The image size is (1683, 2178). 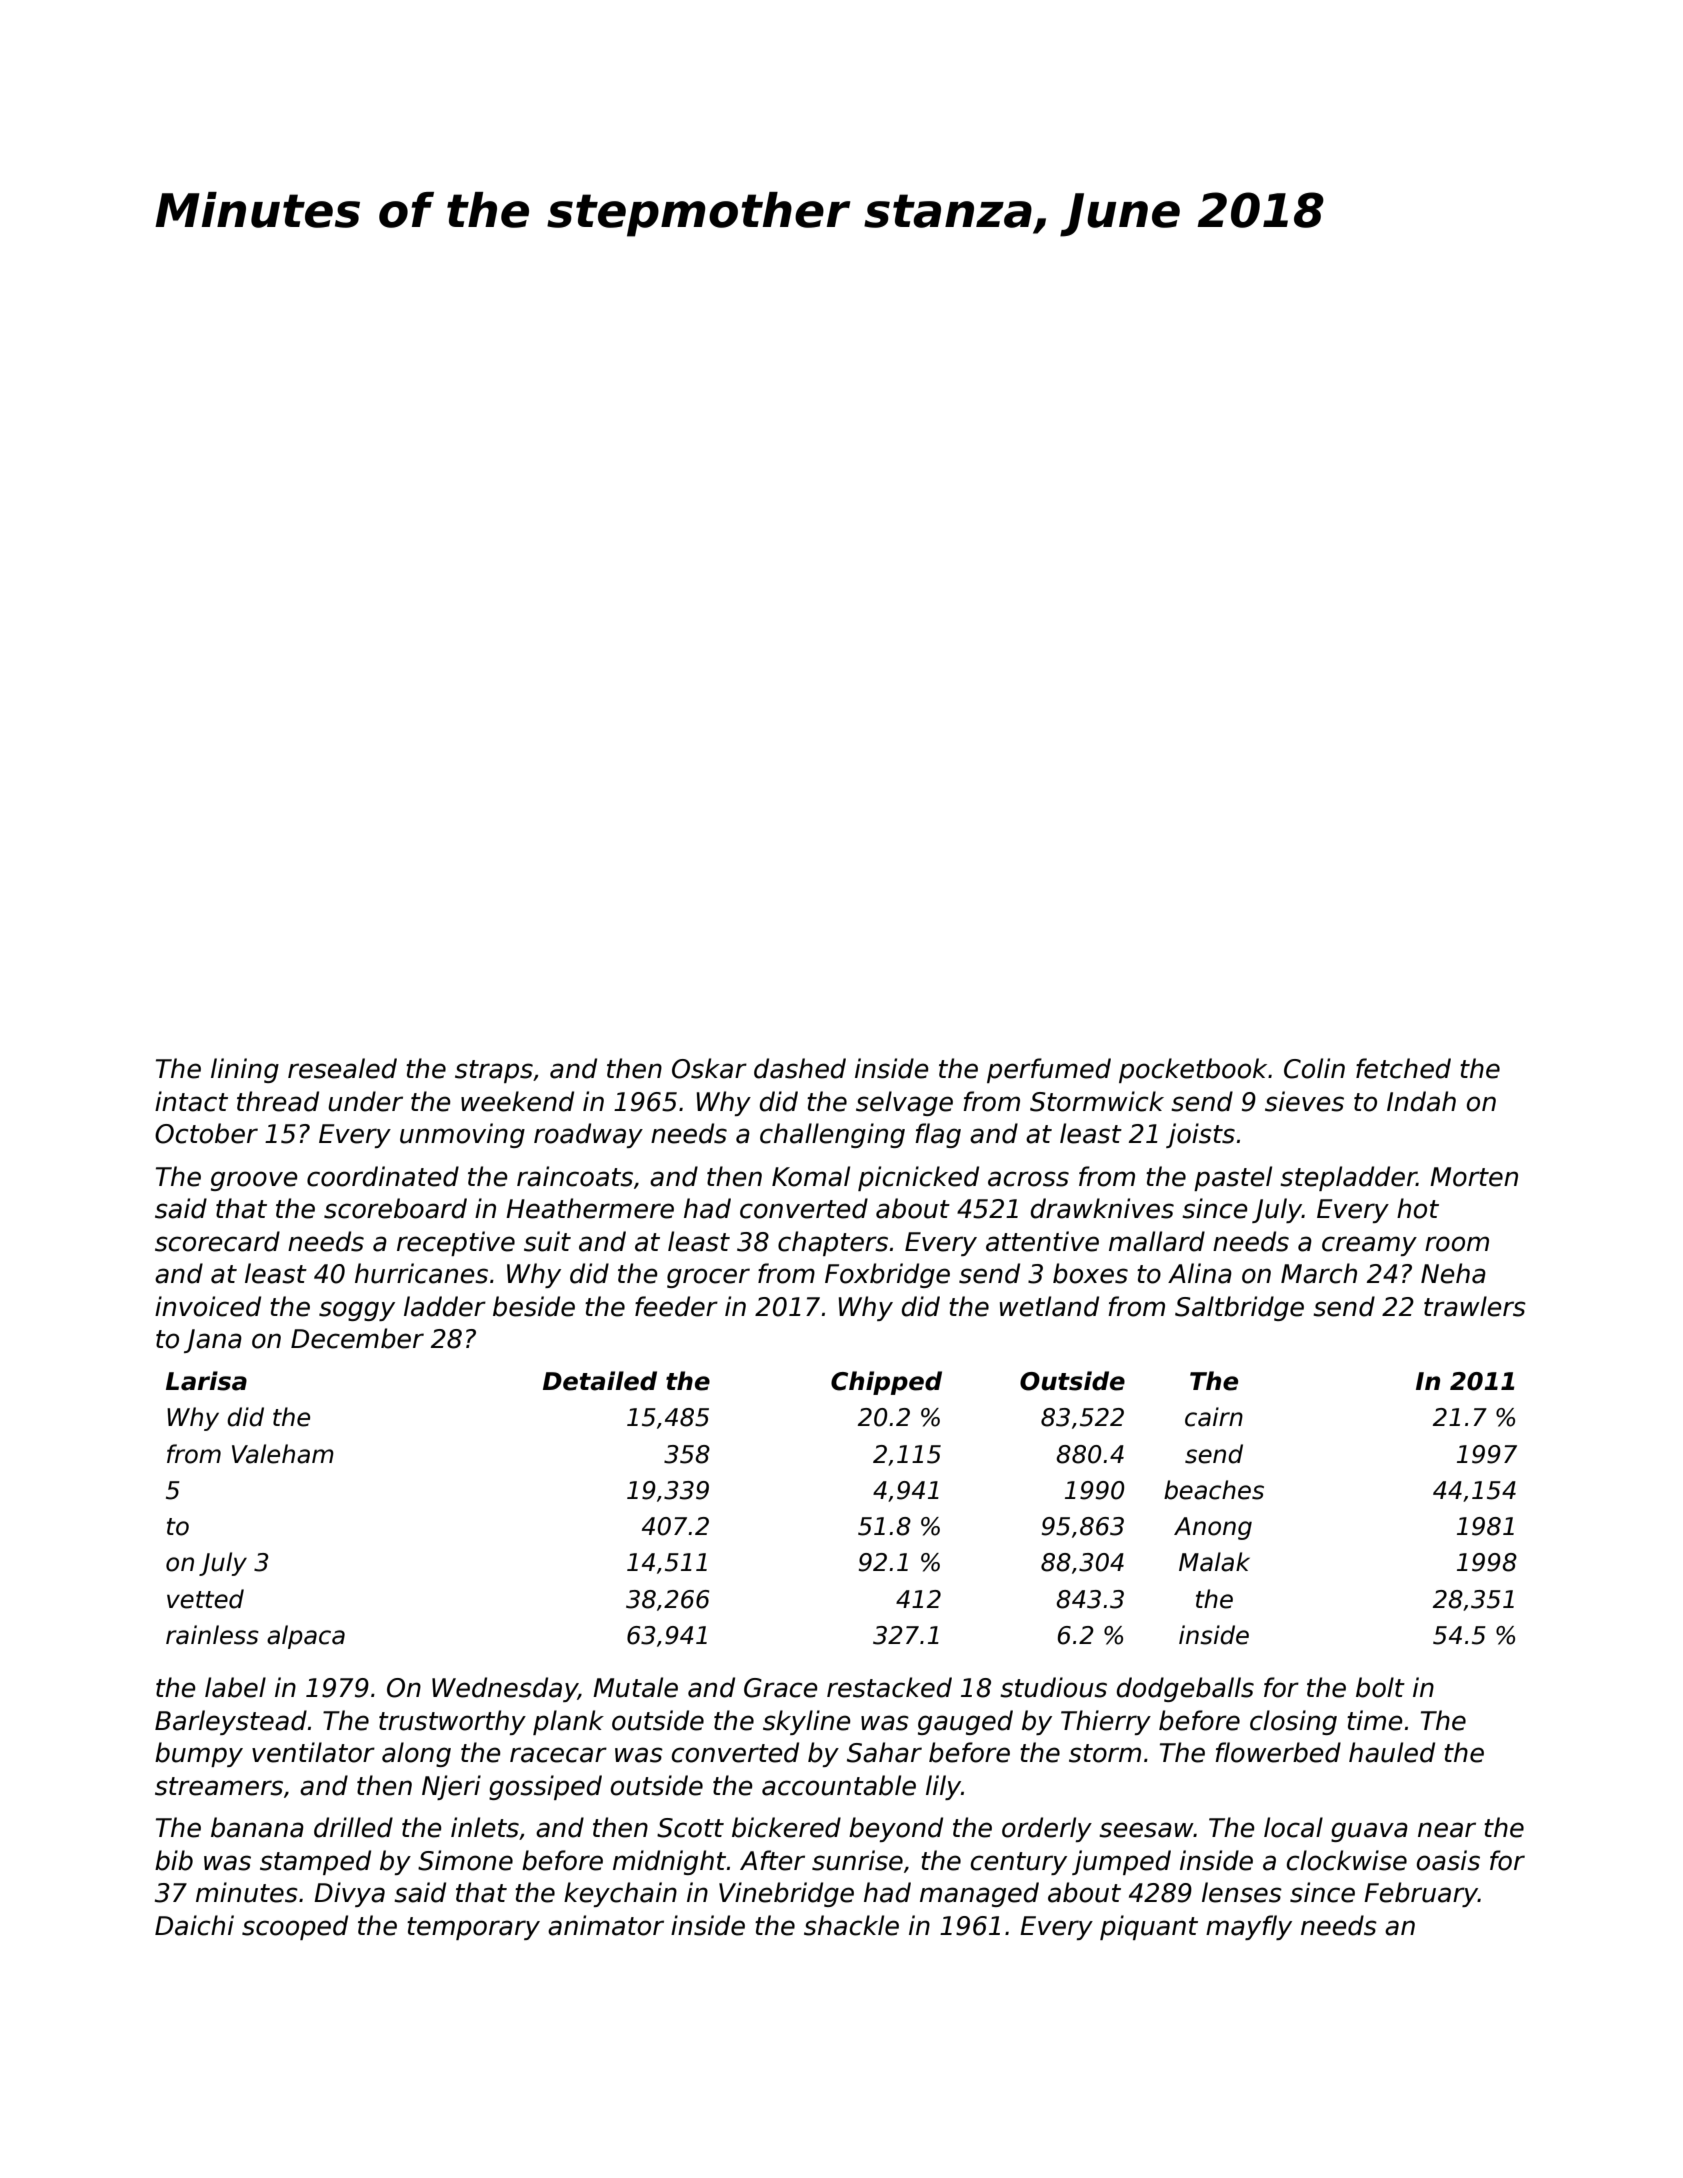 What do you see at coordinates (174, 1860) in the image?
I see `bib` at bounding box center [174, 1860].
